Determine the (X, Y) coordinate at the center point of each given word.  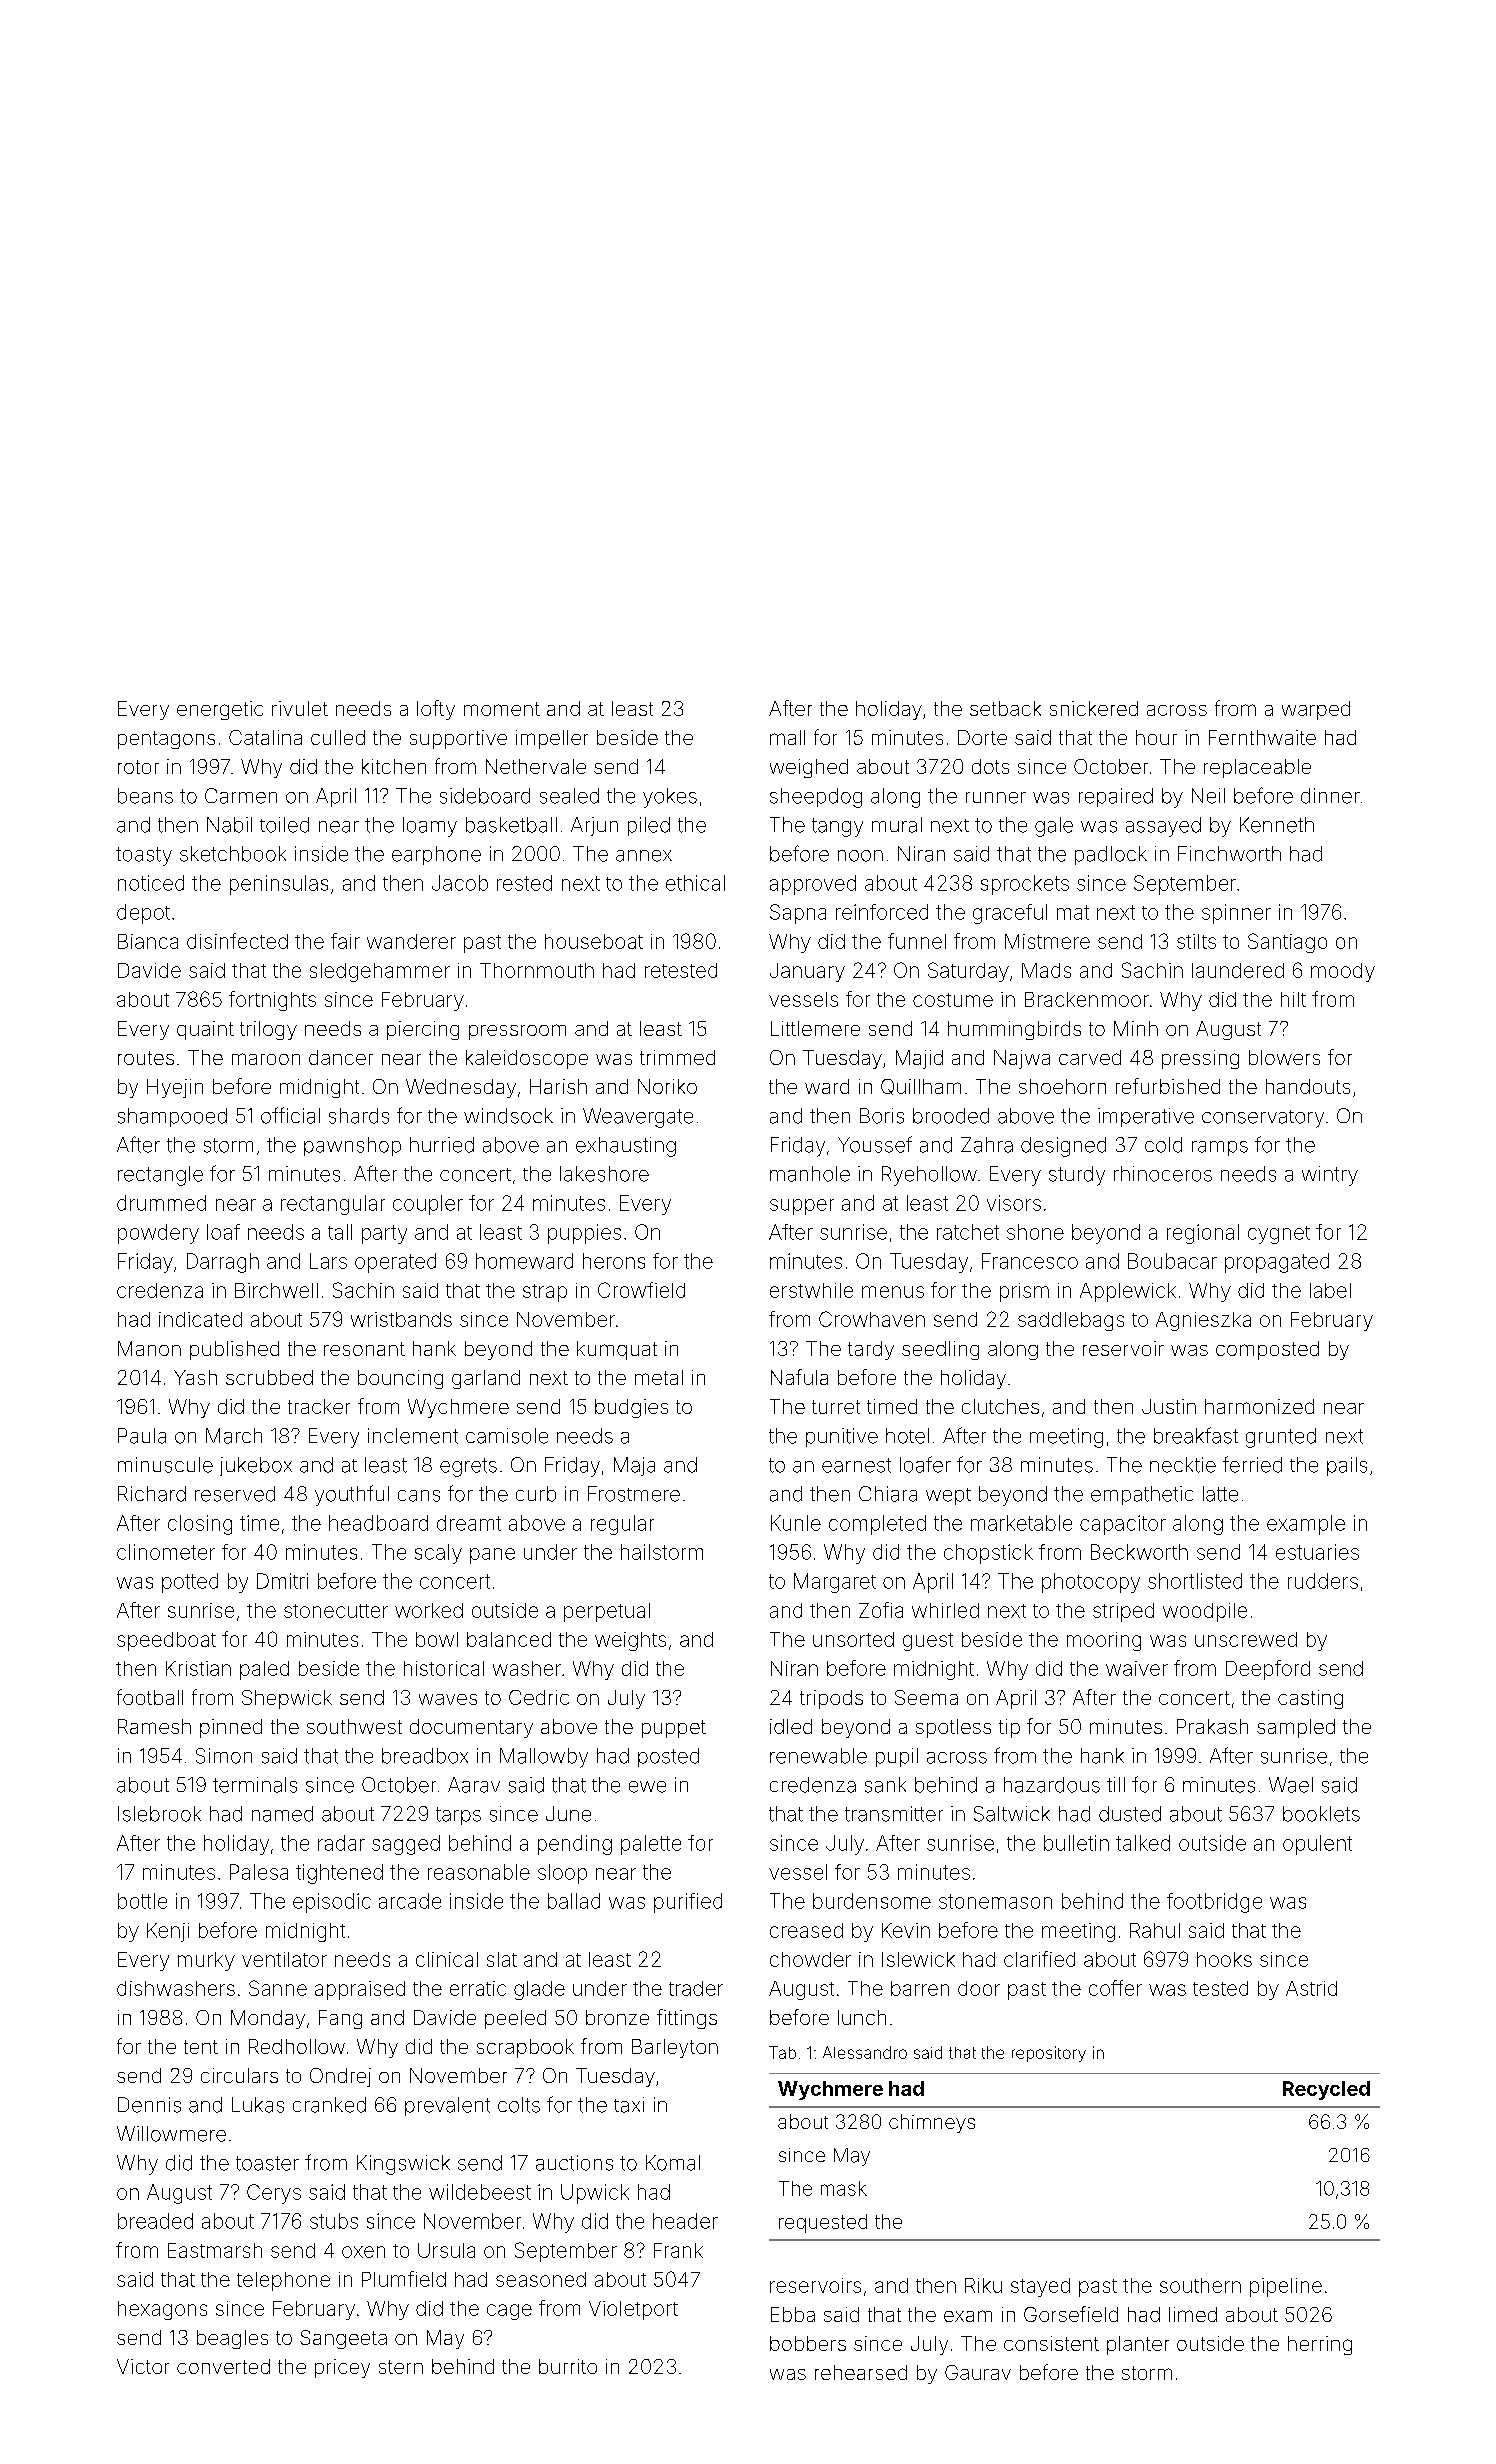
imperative (1146, 1117)
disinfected (237, 941)
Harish (558, 1086)
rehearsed (861, 2372)
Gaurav (978, 2372)
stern (401, 2367)
